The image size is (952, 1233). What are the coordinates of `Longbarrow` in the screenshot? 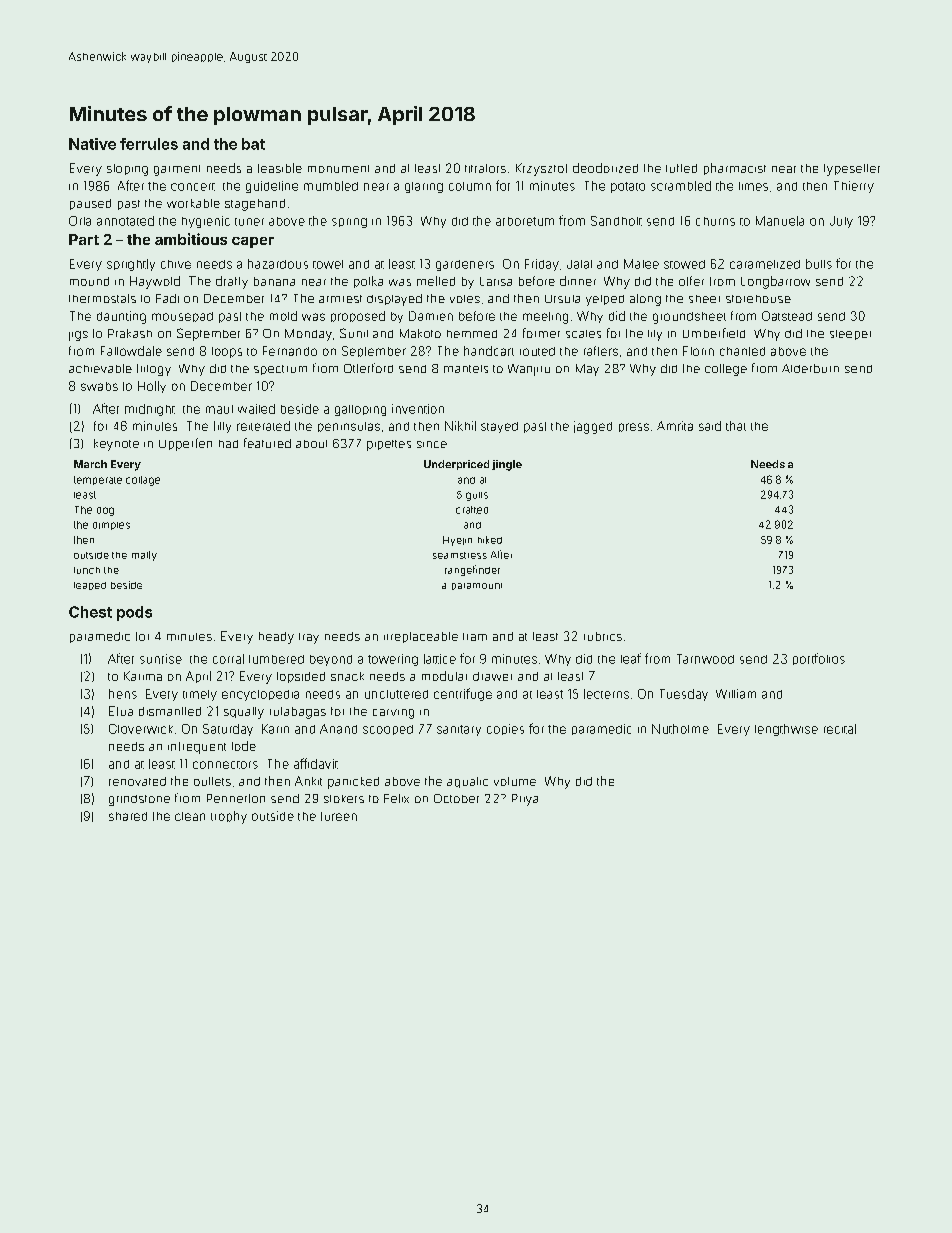 It's located at (775, 282).
